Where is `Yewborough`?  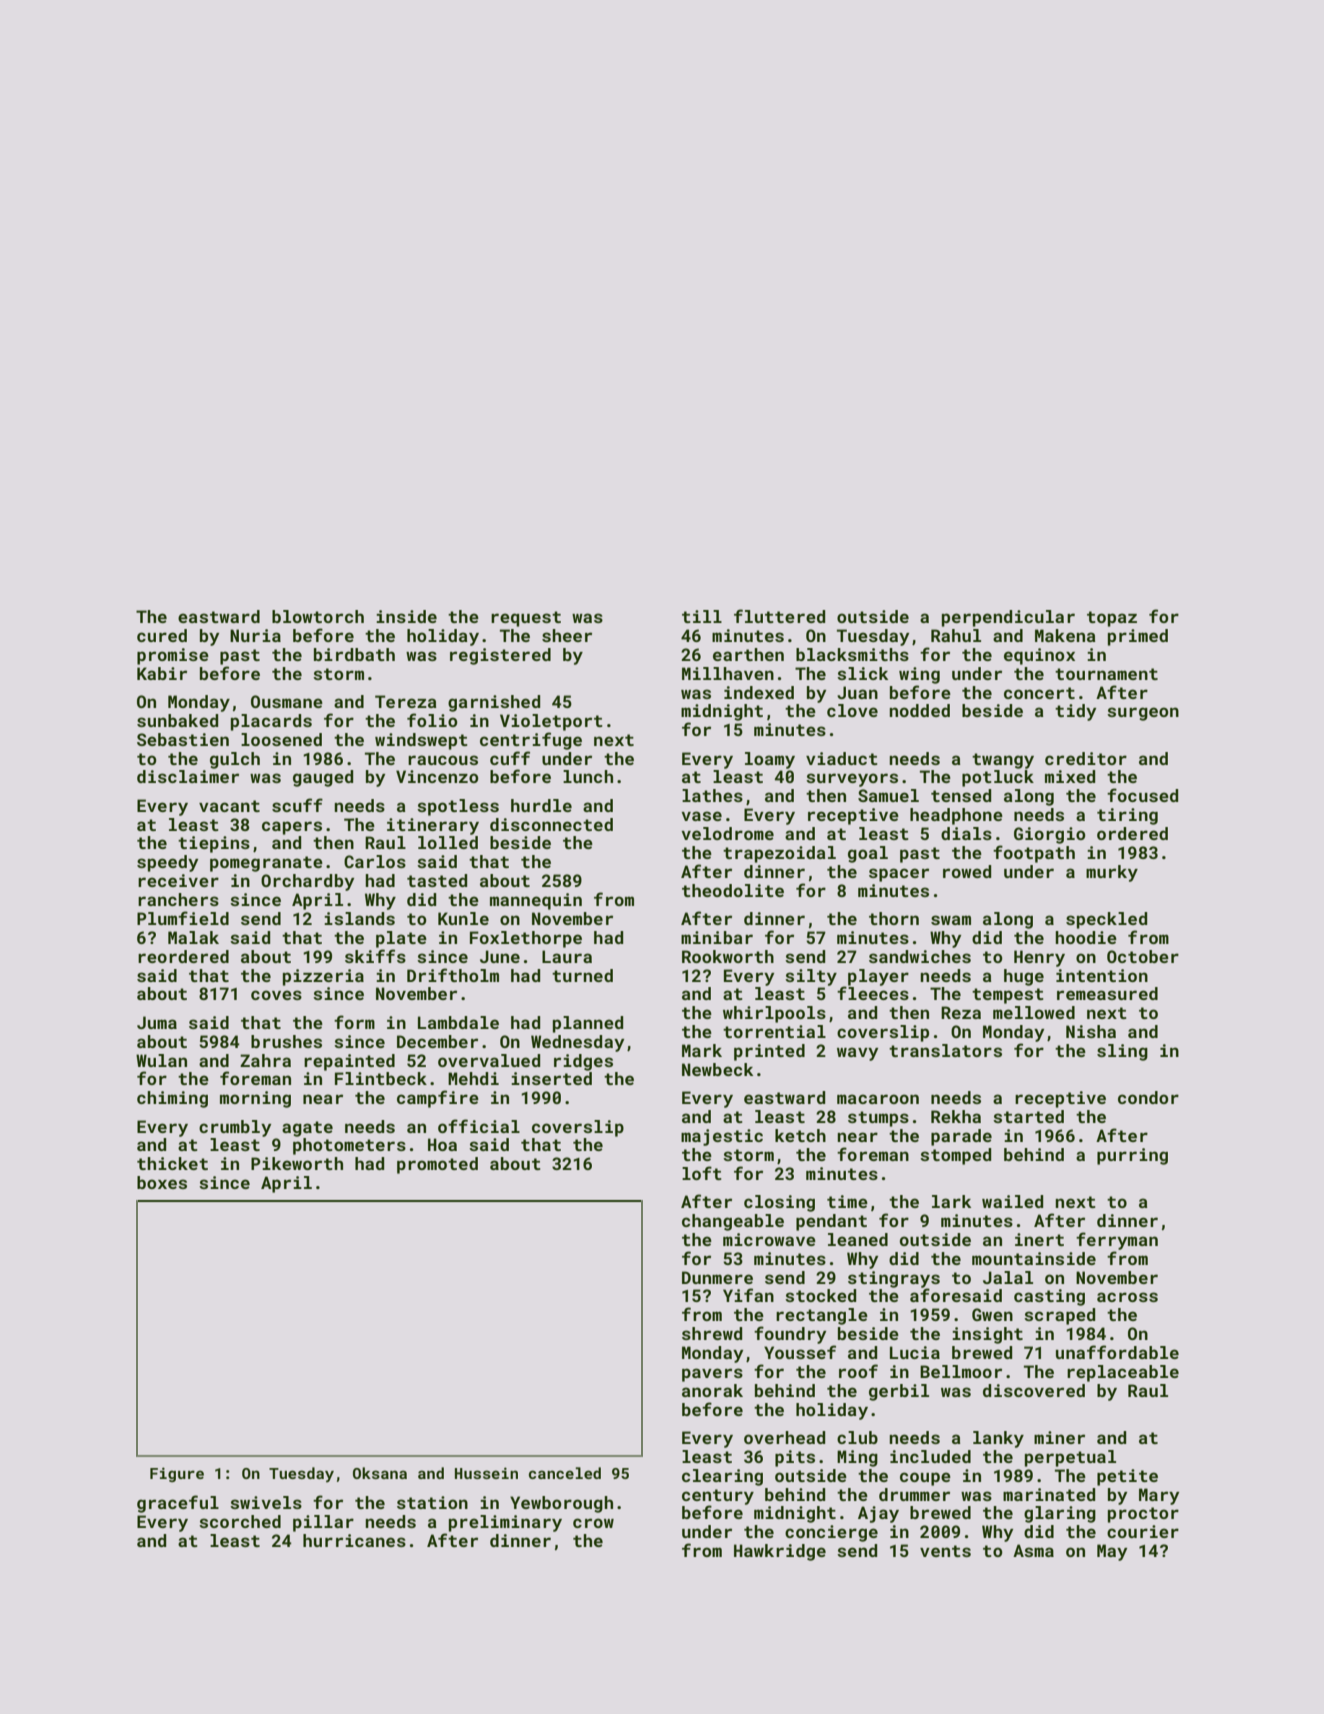
Yewborough is located at coordinates (561, 1504).
